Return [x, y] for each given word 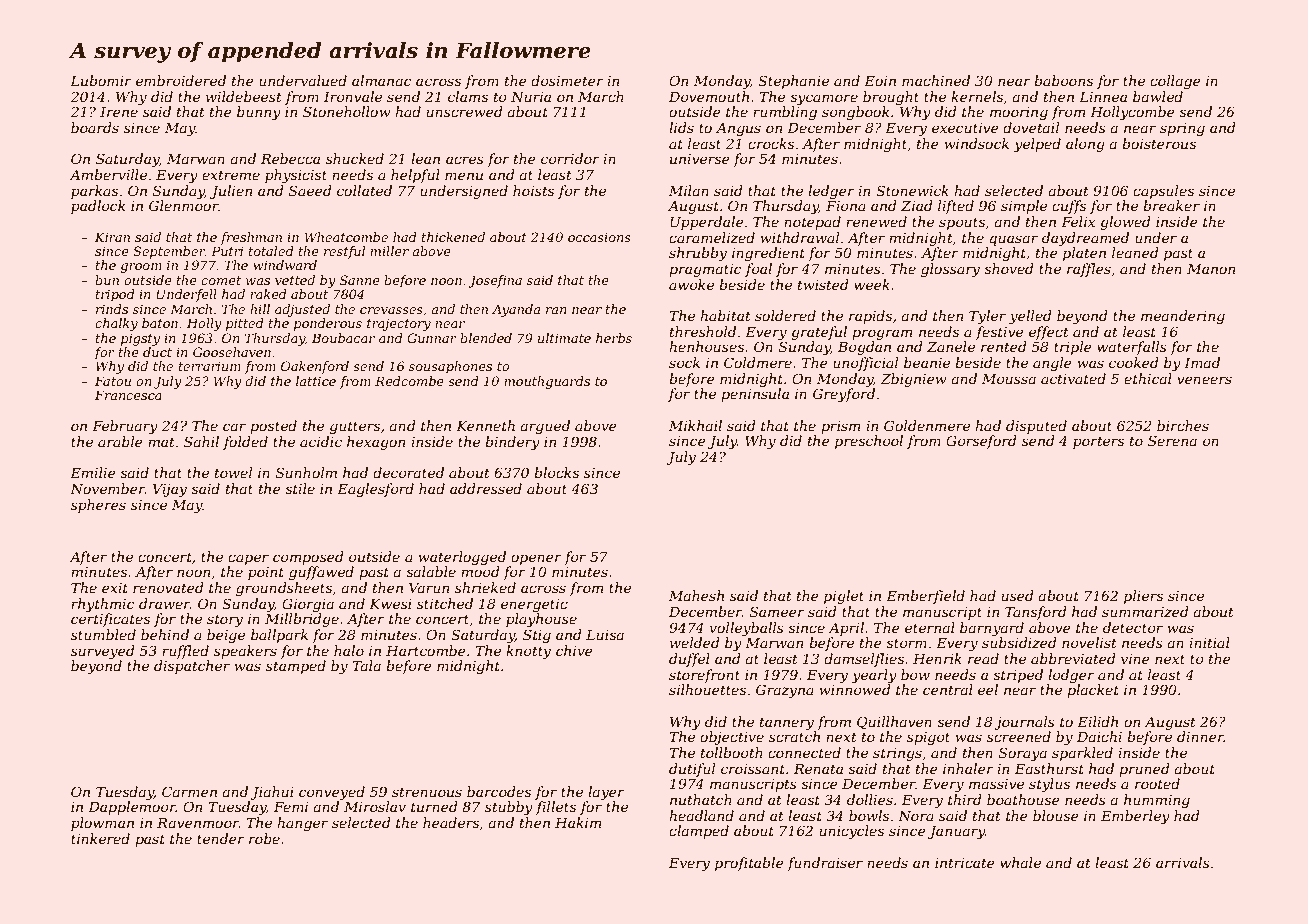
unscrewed [465, 111]
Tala [366, 665]
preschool [869, 442]
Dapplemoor [132, 808]
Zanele [951, 346]
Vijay [170, 490]
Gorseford [981, 442]
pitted [245, 324]
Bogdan [864, 348]
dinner [1200, 736]
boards [95, 127]
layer [606, 793]
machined [936, 80]
